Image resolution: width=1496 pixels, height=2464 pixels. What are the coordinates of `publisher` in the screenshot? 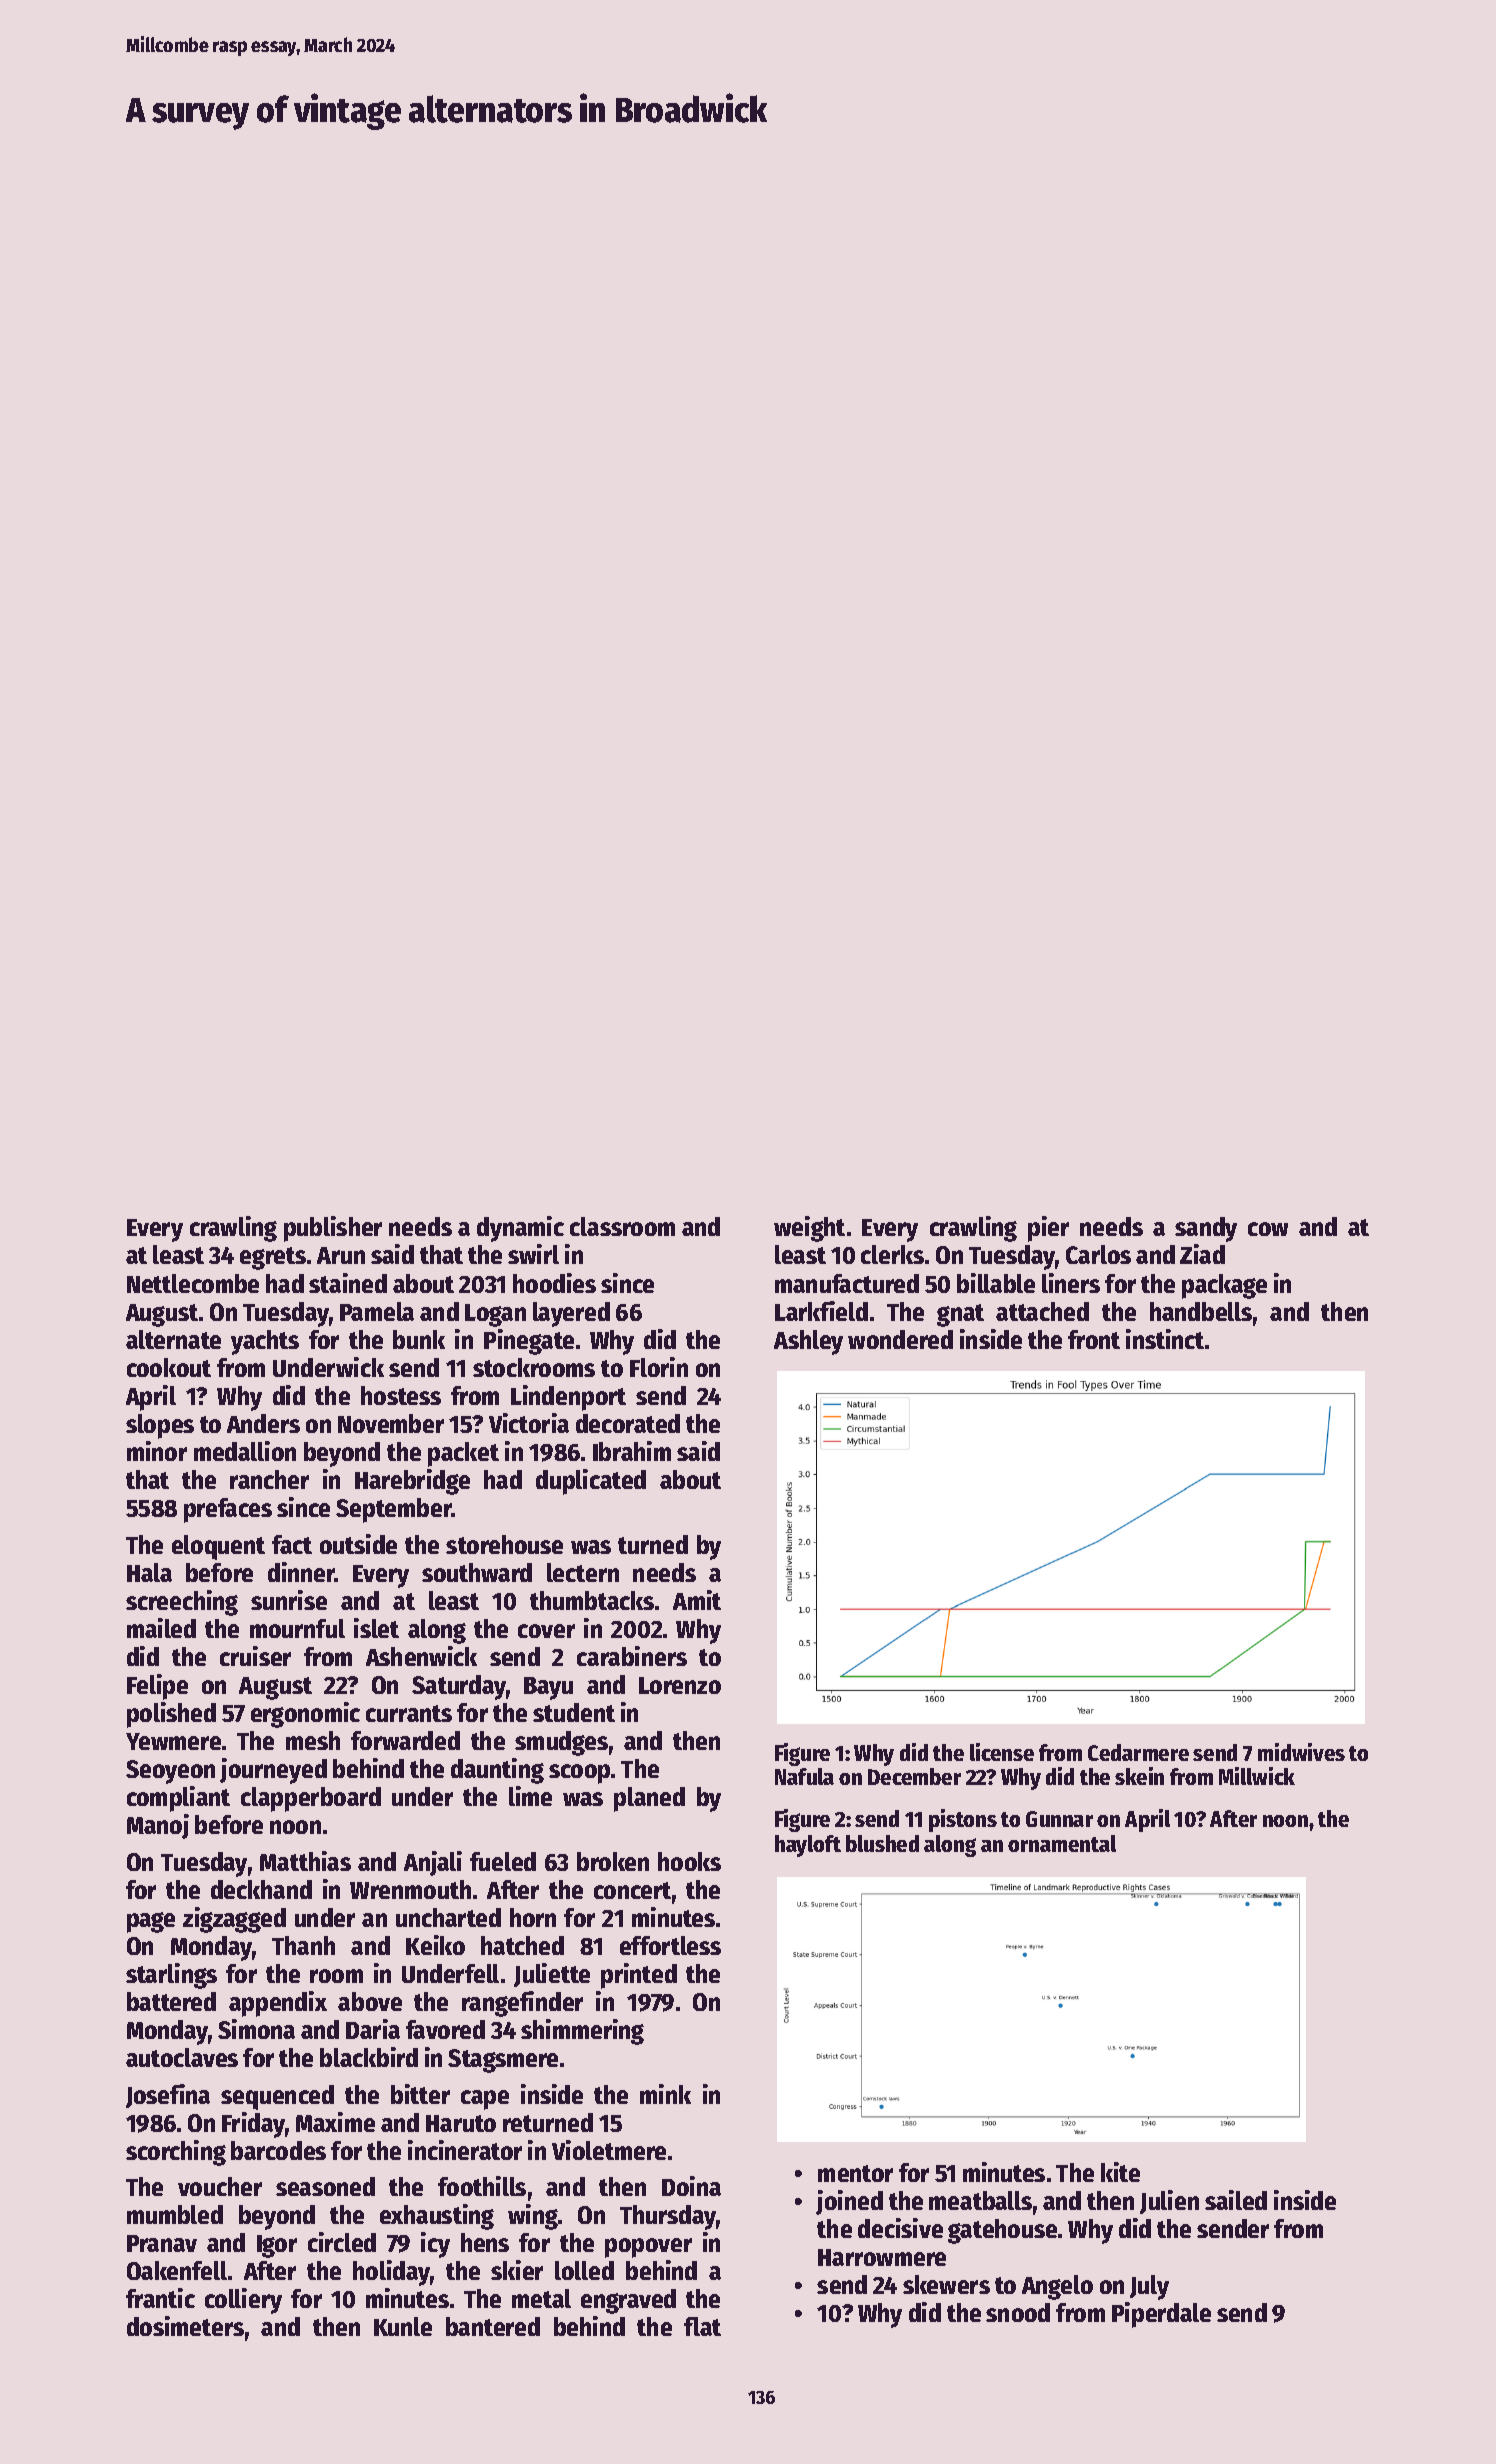 It's located at (333, 1229).
